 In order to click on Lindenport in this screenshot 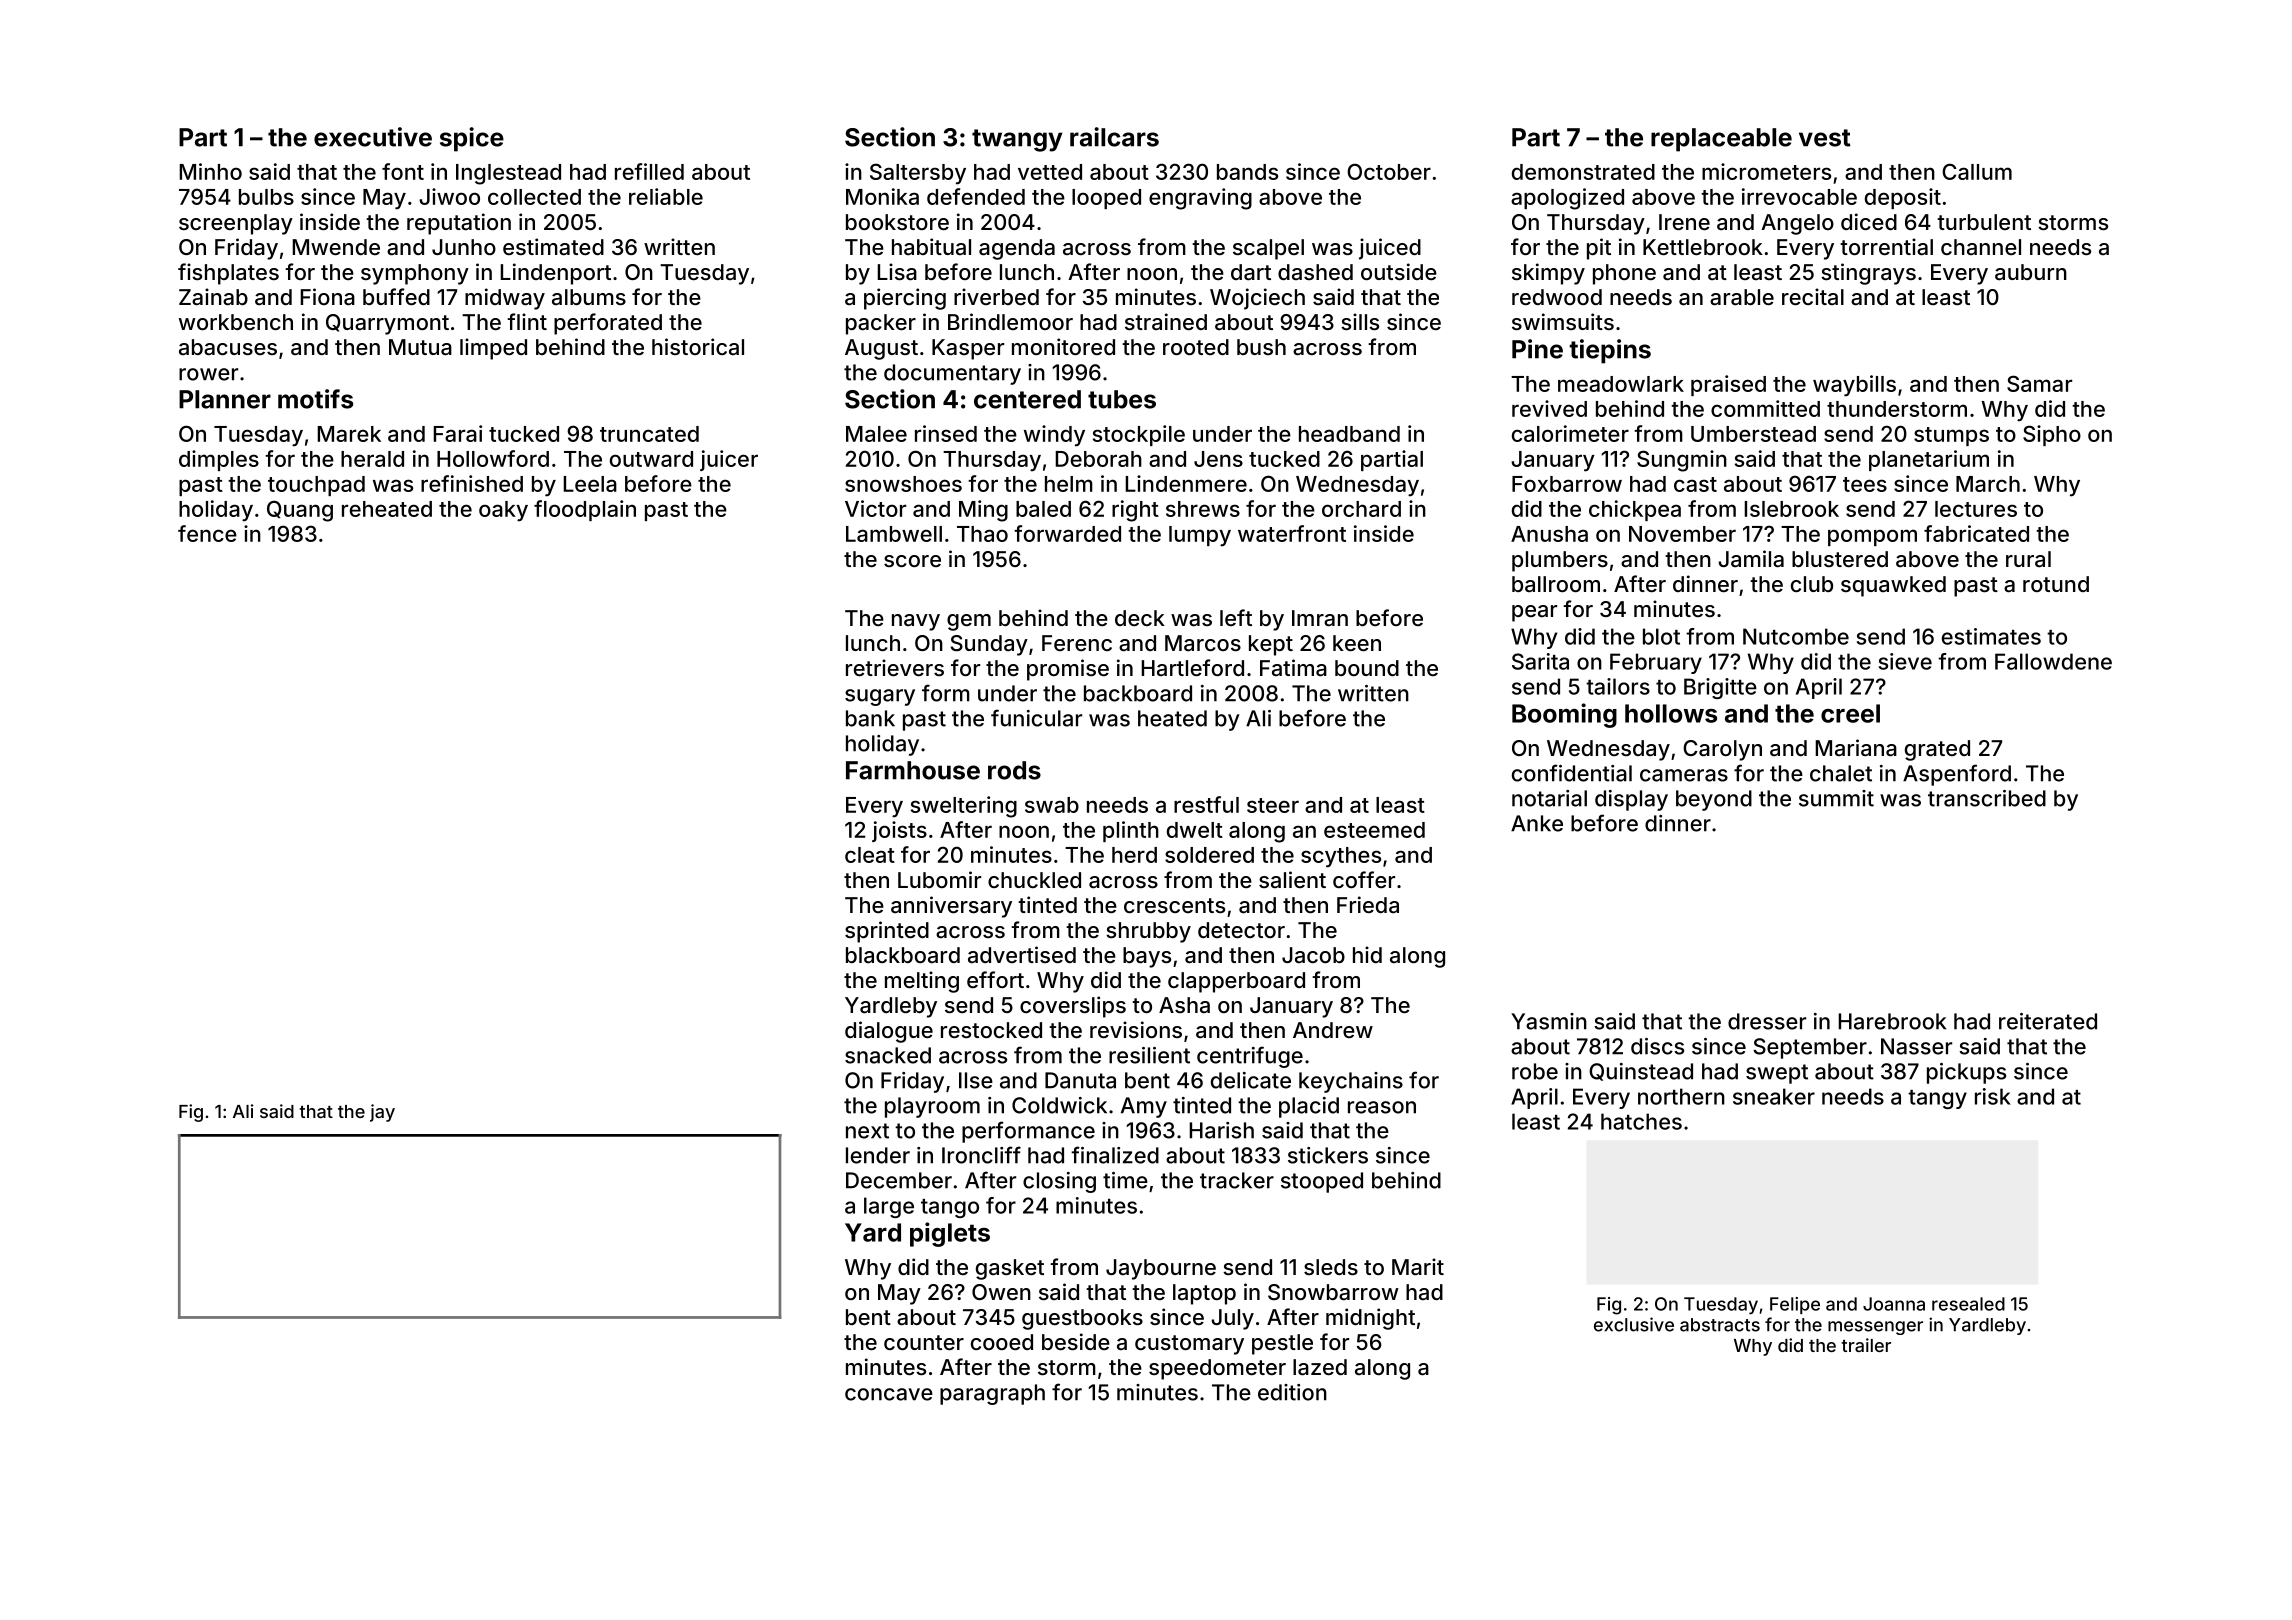, I will do `click(555, 274)`.
